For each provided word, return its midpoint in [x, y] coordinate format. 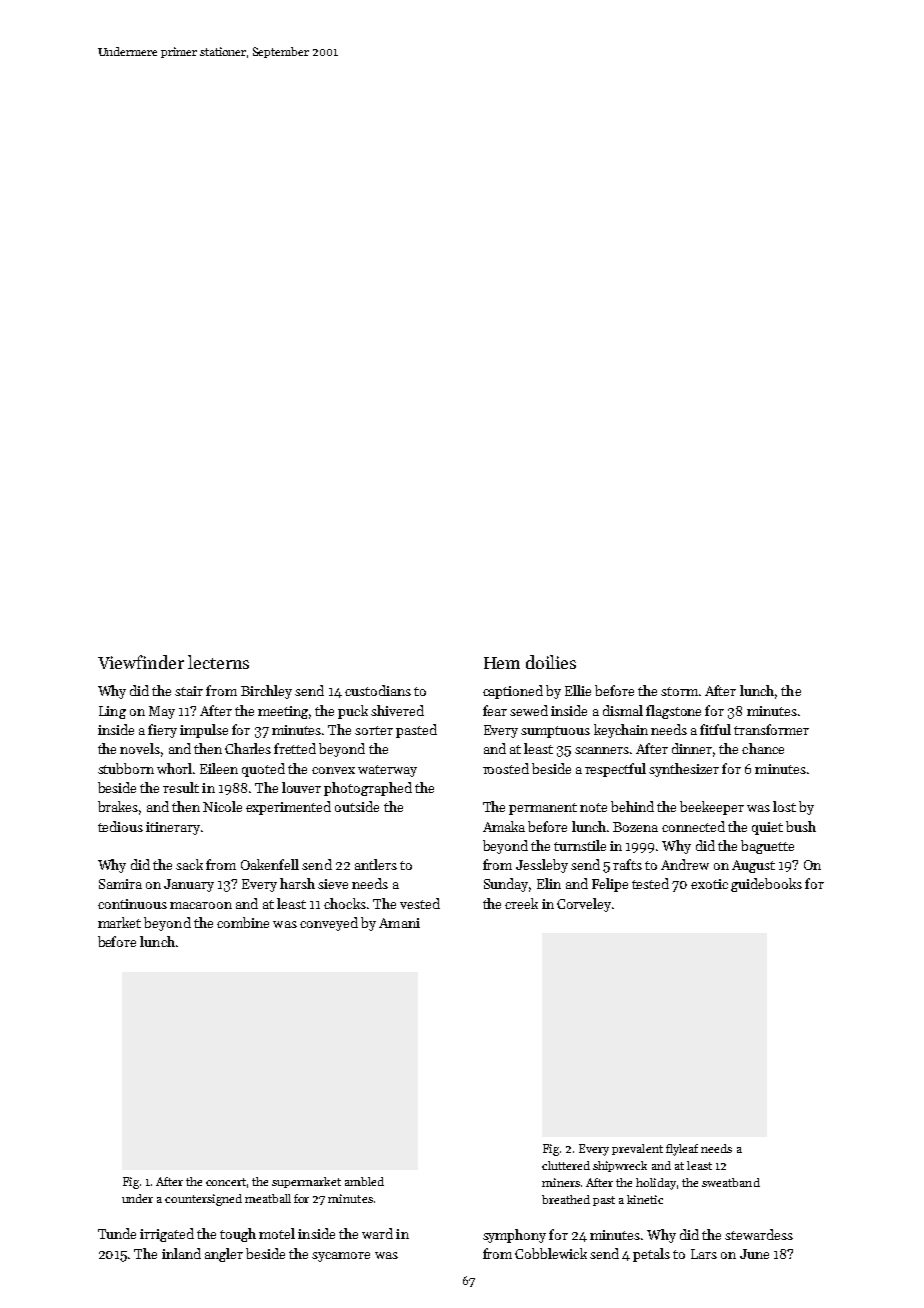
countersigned [203, 1200]
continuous [132, 904]
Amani [399, 923]
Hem [502, 663]
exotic [709, 884]
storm [679, 691]
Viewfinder [141, 662]
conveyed [329, 924]
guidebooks [766, 885]
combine [243, 922]
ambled [364, 1181]
